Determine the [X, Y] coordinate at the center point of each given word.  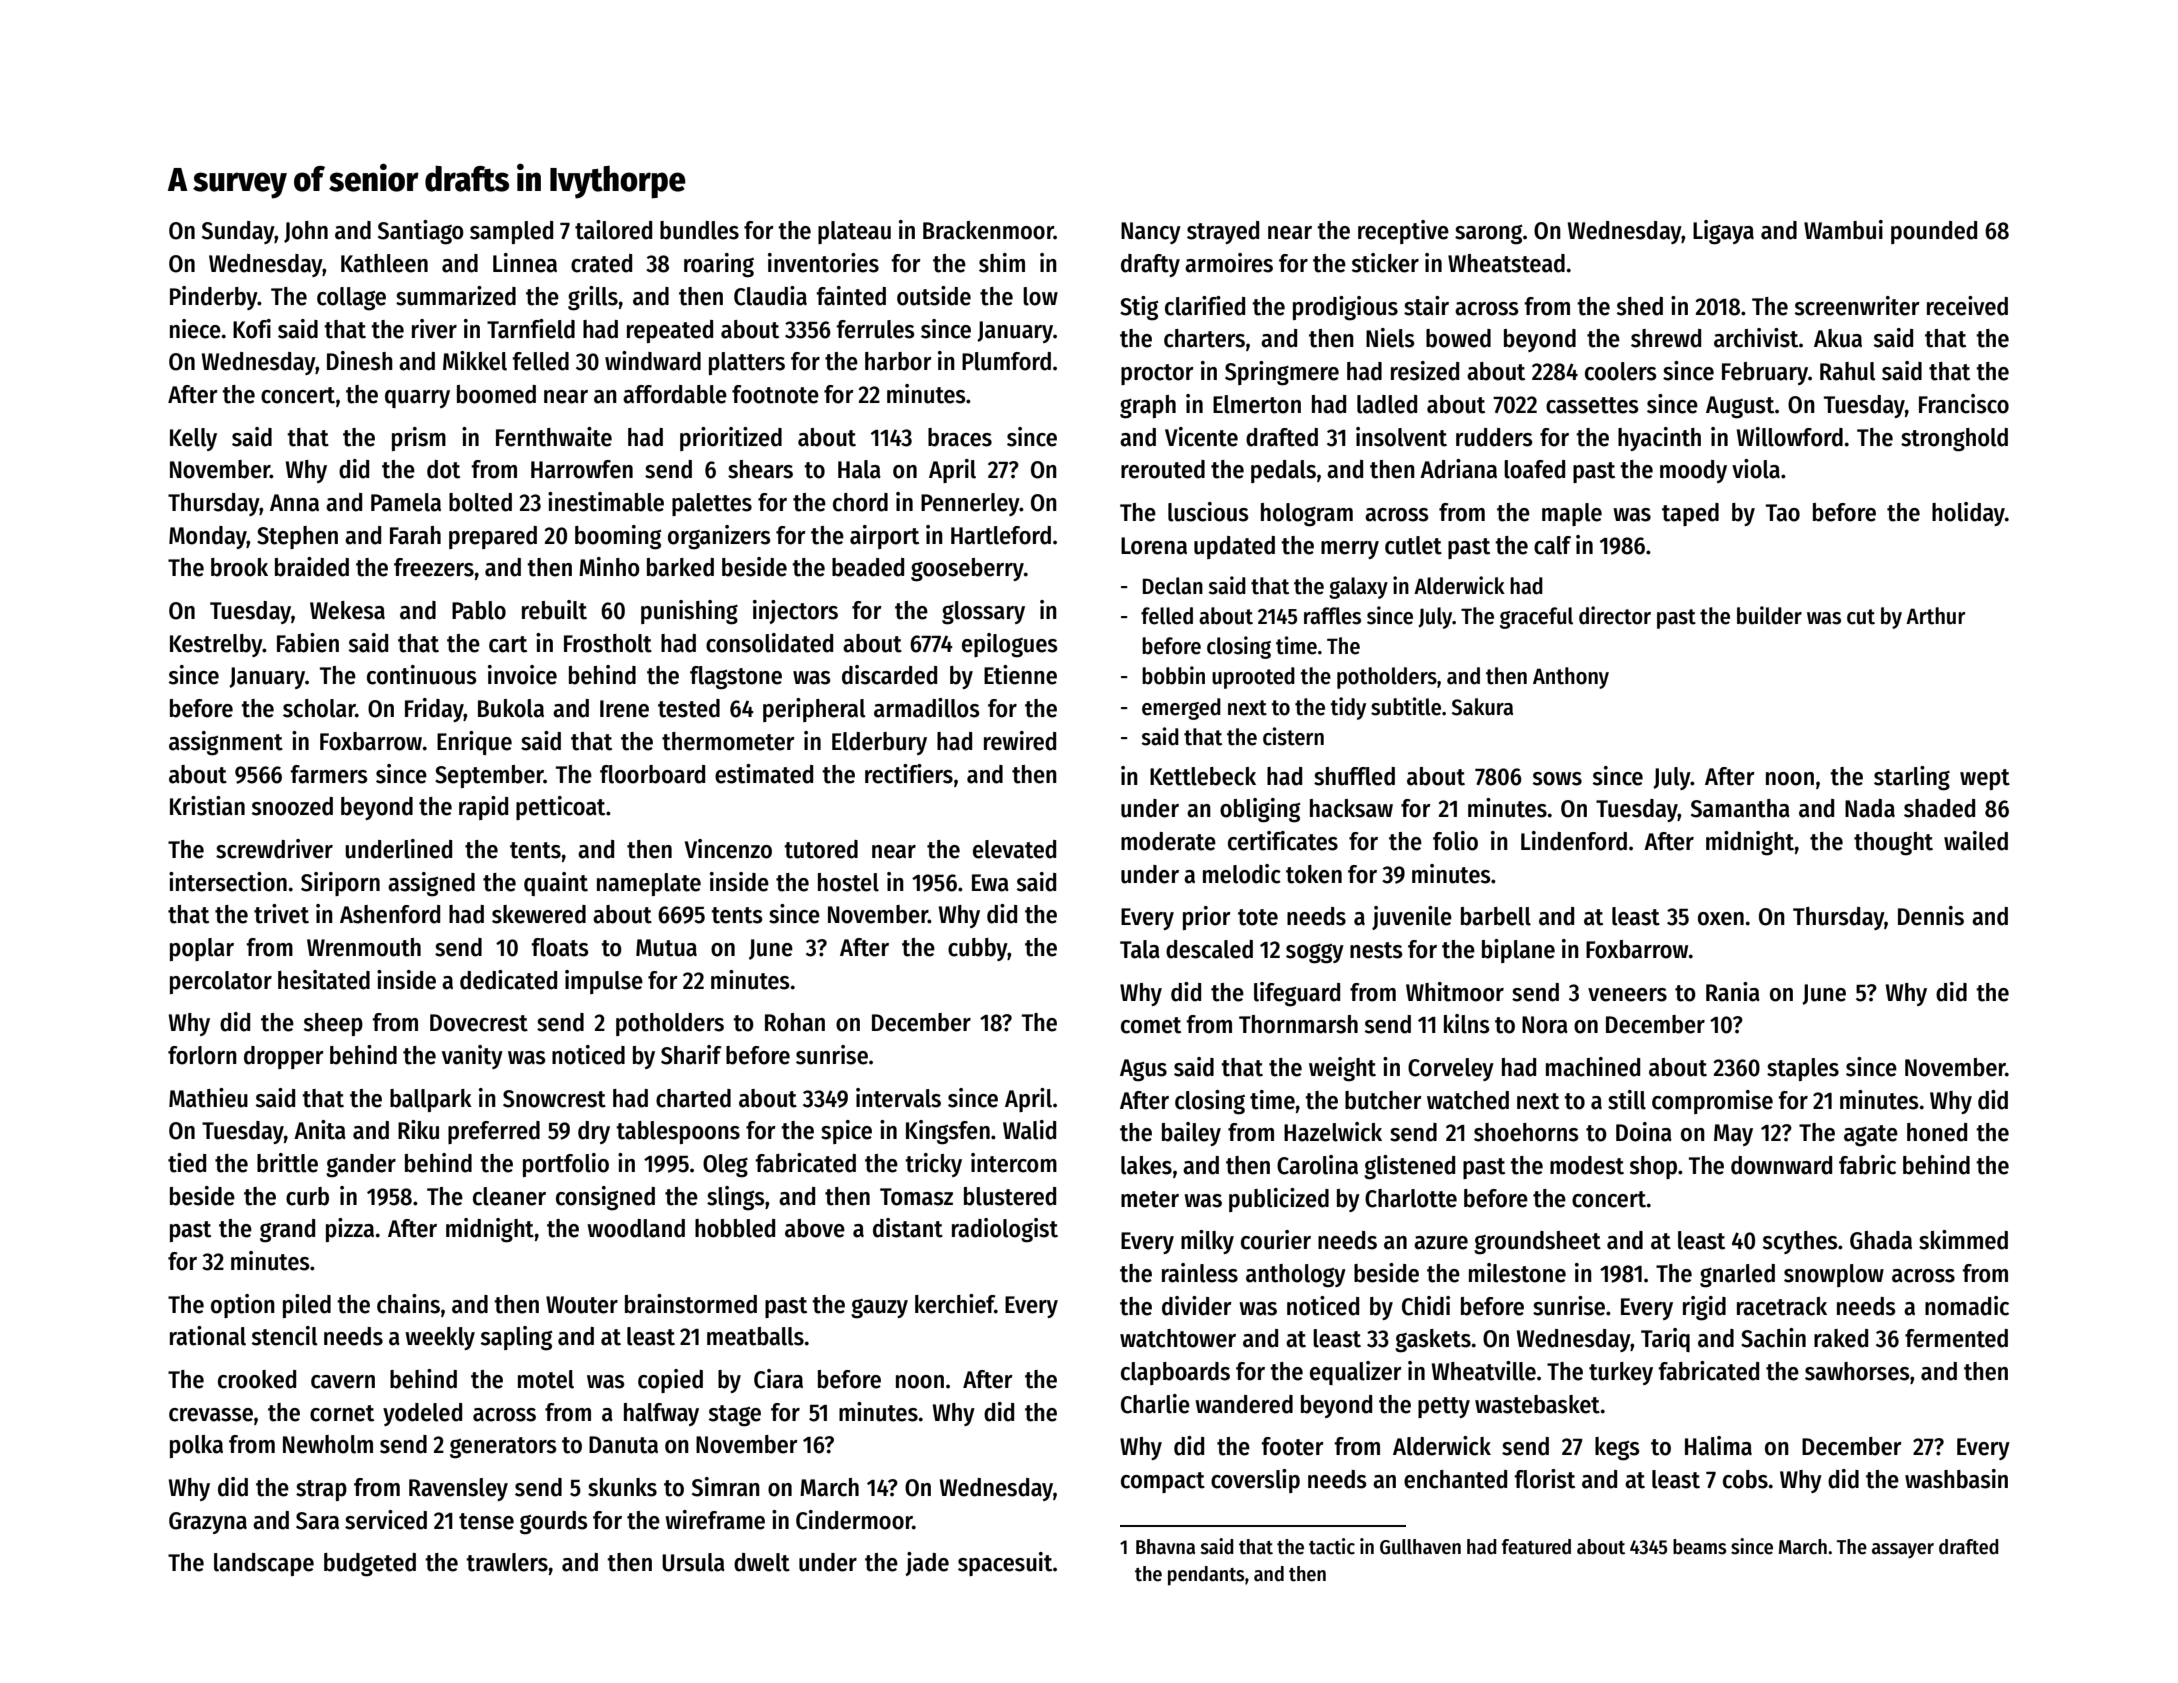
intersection [228, 882]
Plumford [1006, 361]
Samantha [1740, 808]
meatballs [755, 1336]
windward [653, 361]
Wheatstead [1506, 263]
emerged [1181, 709]
